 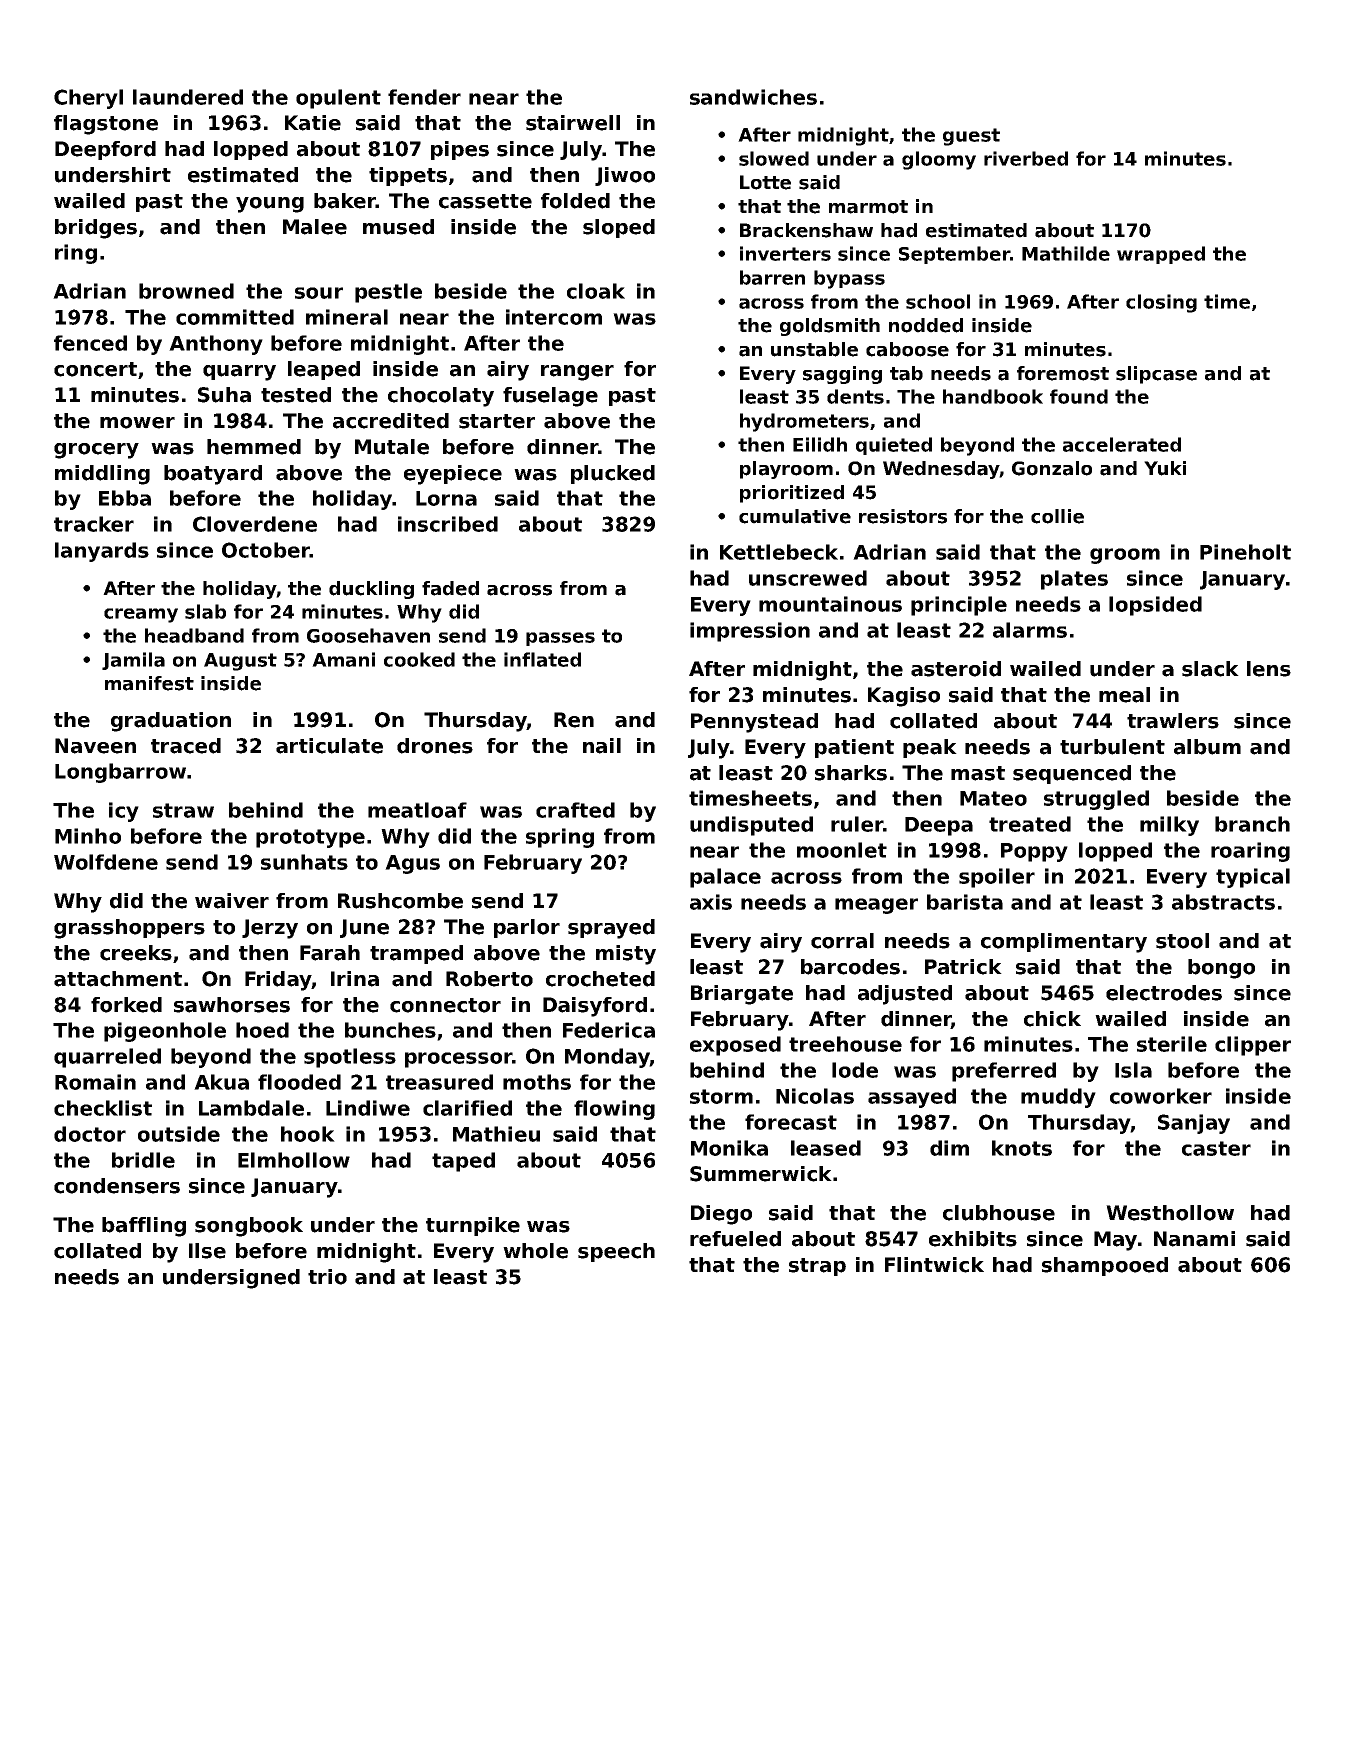 What do you see at coordinates (855, 1070) in the screenshot?
I see `lode` at bounding box center [855, 1070].
